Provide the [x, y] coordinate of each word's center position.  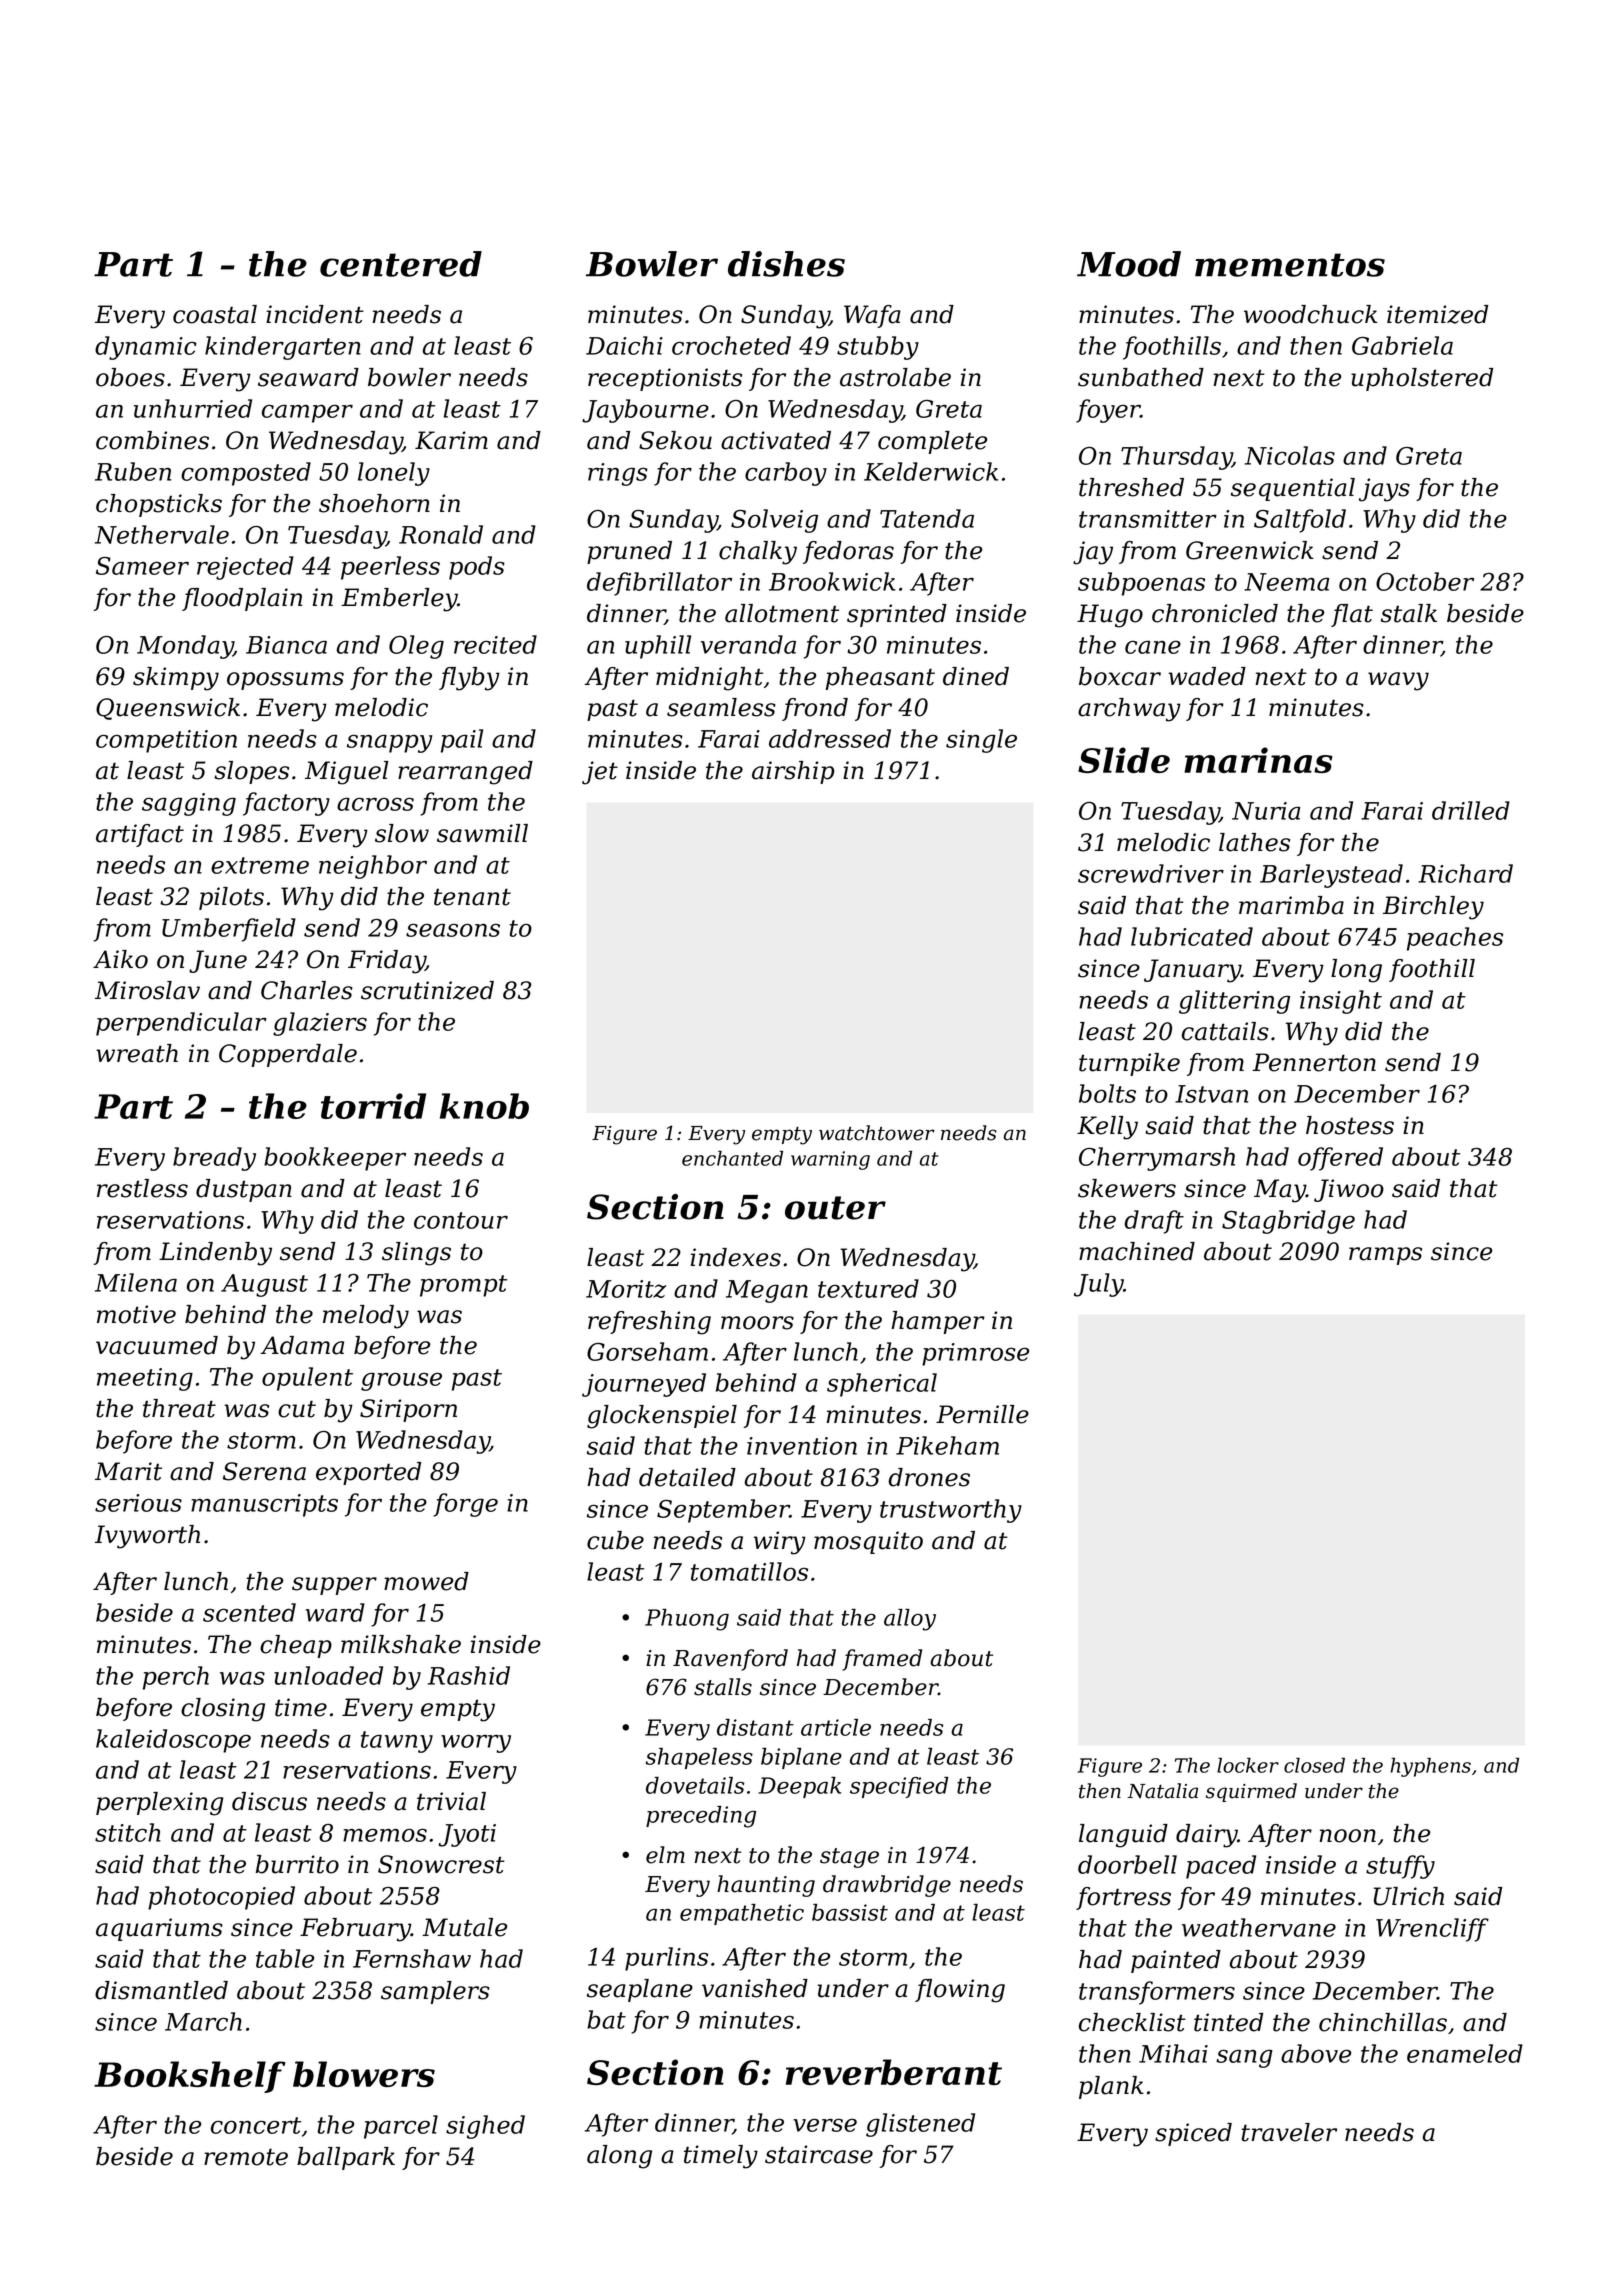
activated [776, 440]
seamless [721, 707]
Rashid [469, 1675]
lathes [1254, 842]
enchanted [732, 1158]
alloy [910, 1620]
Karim [451, 440]
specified [899, 1787]
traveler [1289, 2132]
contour [461, 1220]
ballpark [346, 2158]
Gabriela [1402, 345]
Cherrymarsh [1157, 1159]
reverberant [894, 2072]
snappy [389, 743]
